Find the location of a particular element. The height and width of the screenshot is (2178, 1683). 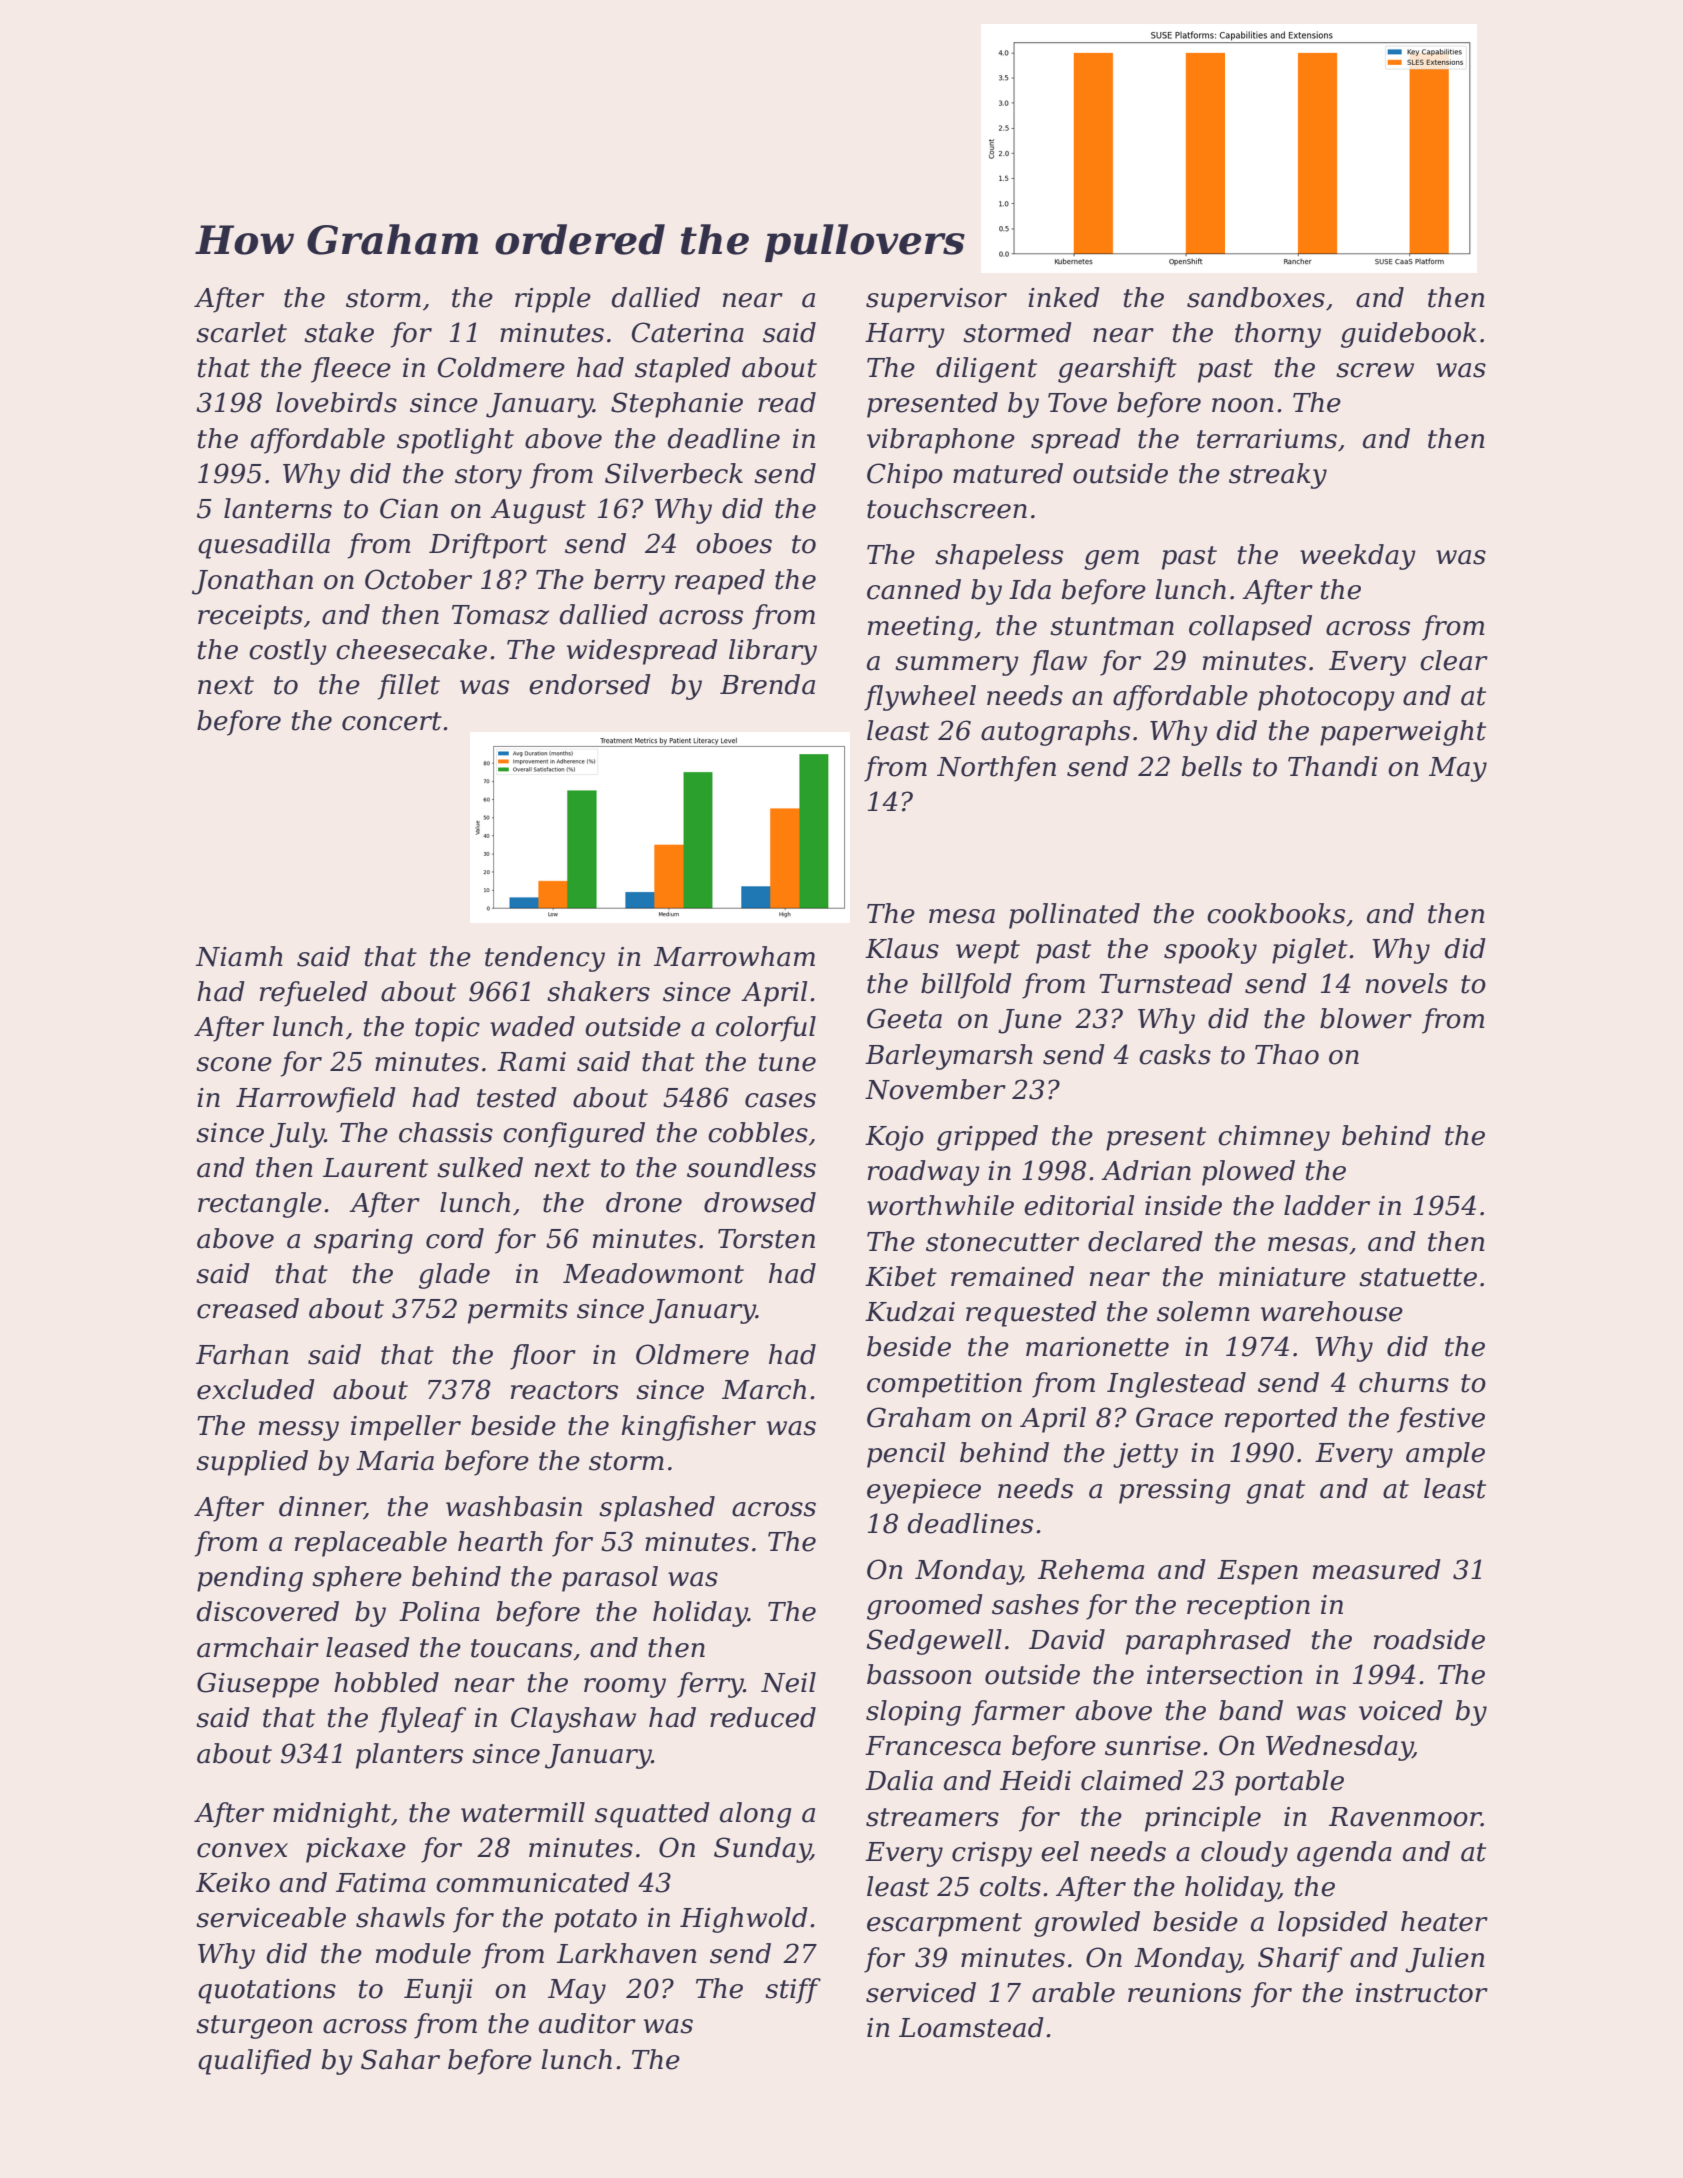

streaky is located at coordinates (1278, 476).
